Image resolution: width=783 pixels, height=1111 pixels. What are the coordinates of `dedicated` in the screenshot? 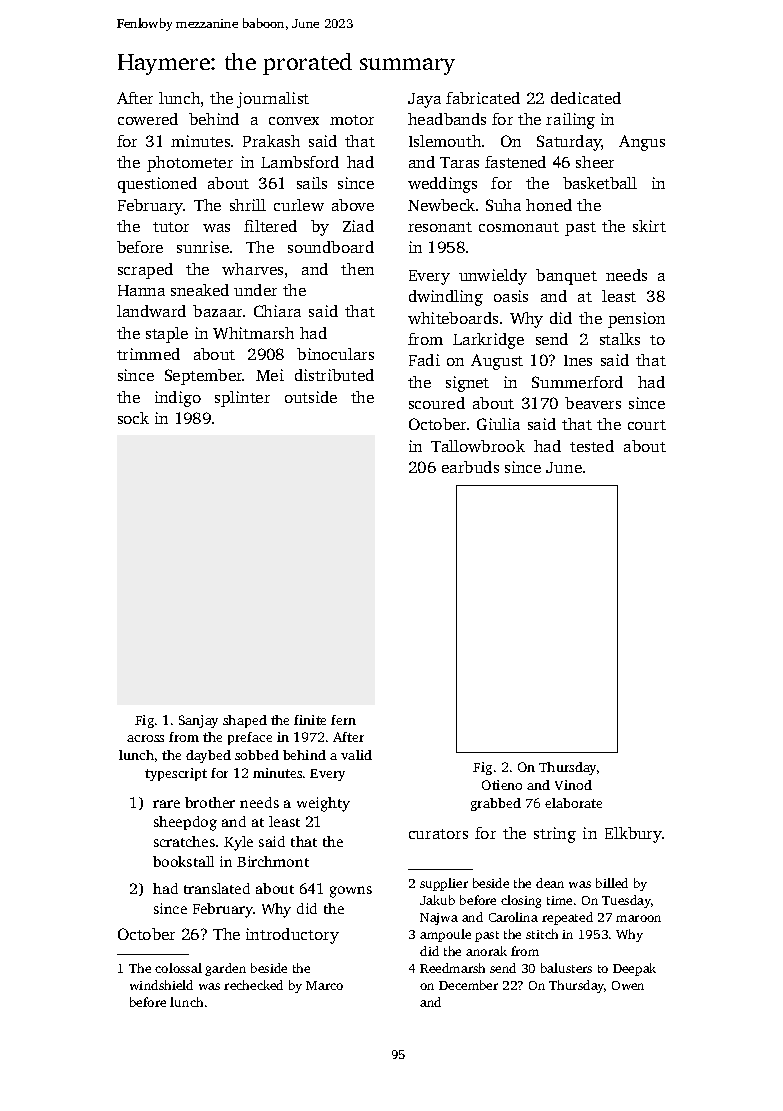 It's located at (586, 98).
